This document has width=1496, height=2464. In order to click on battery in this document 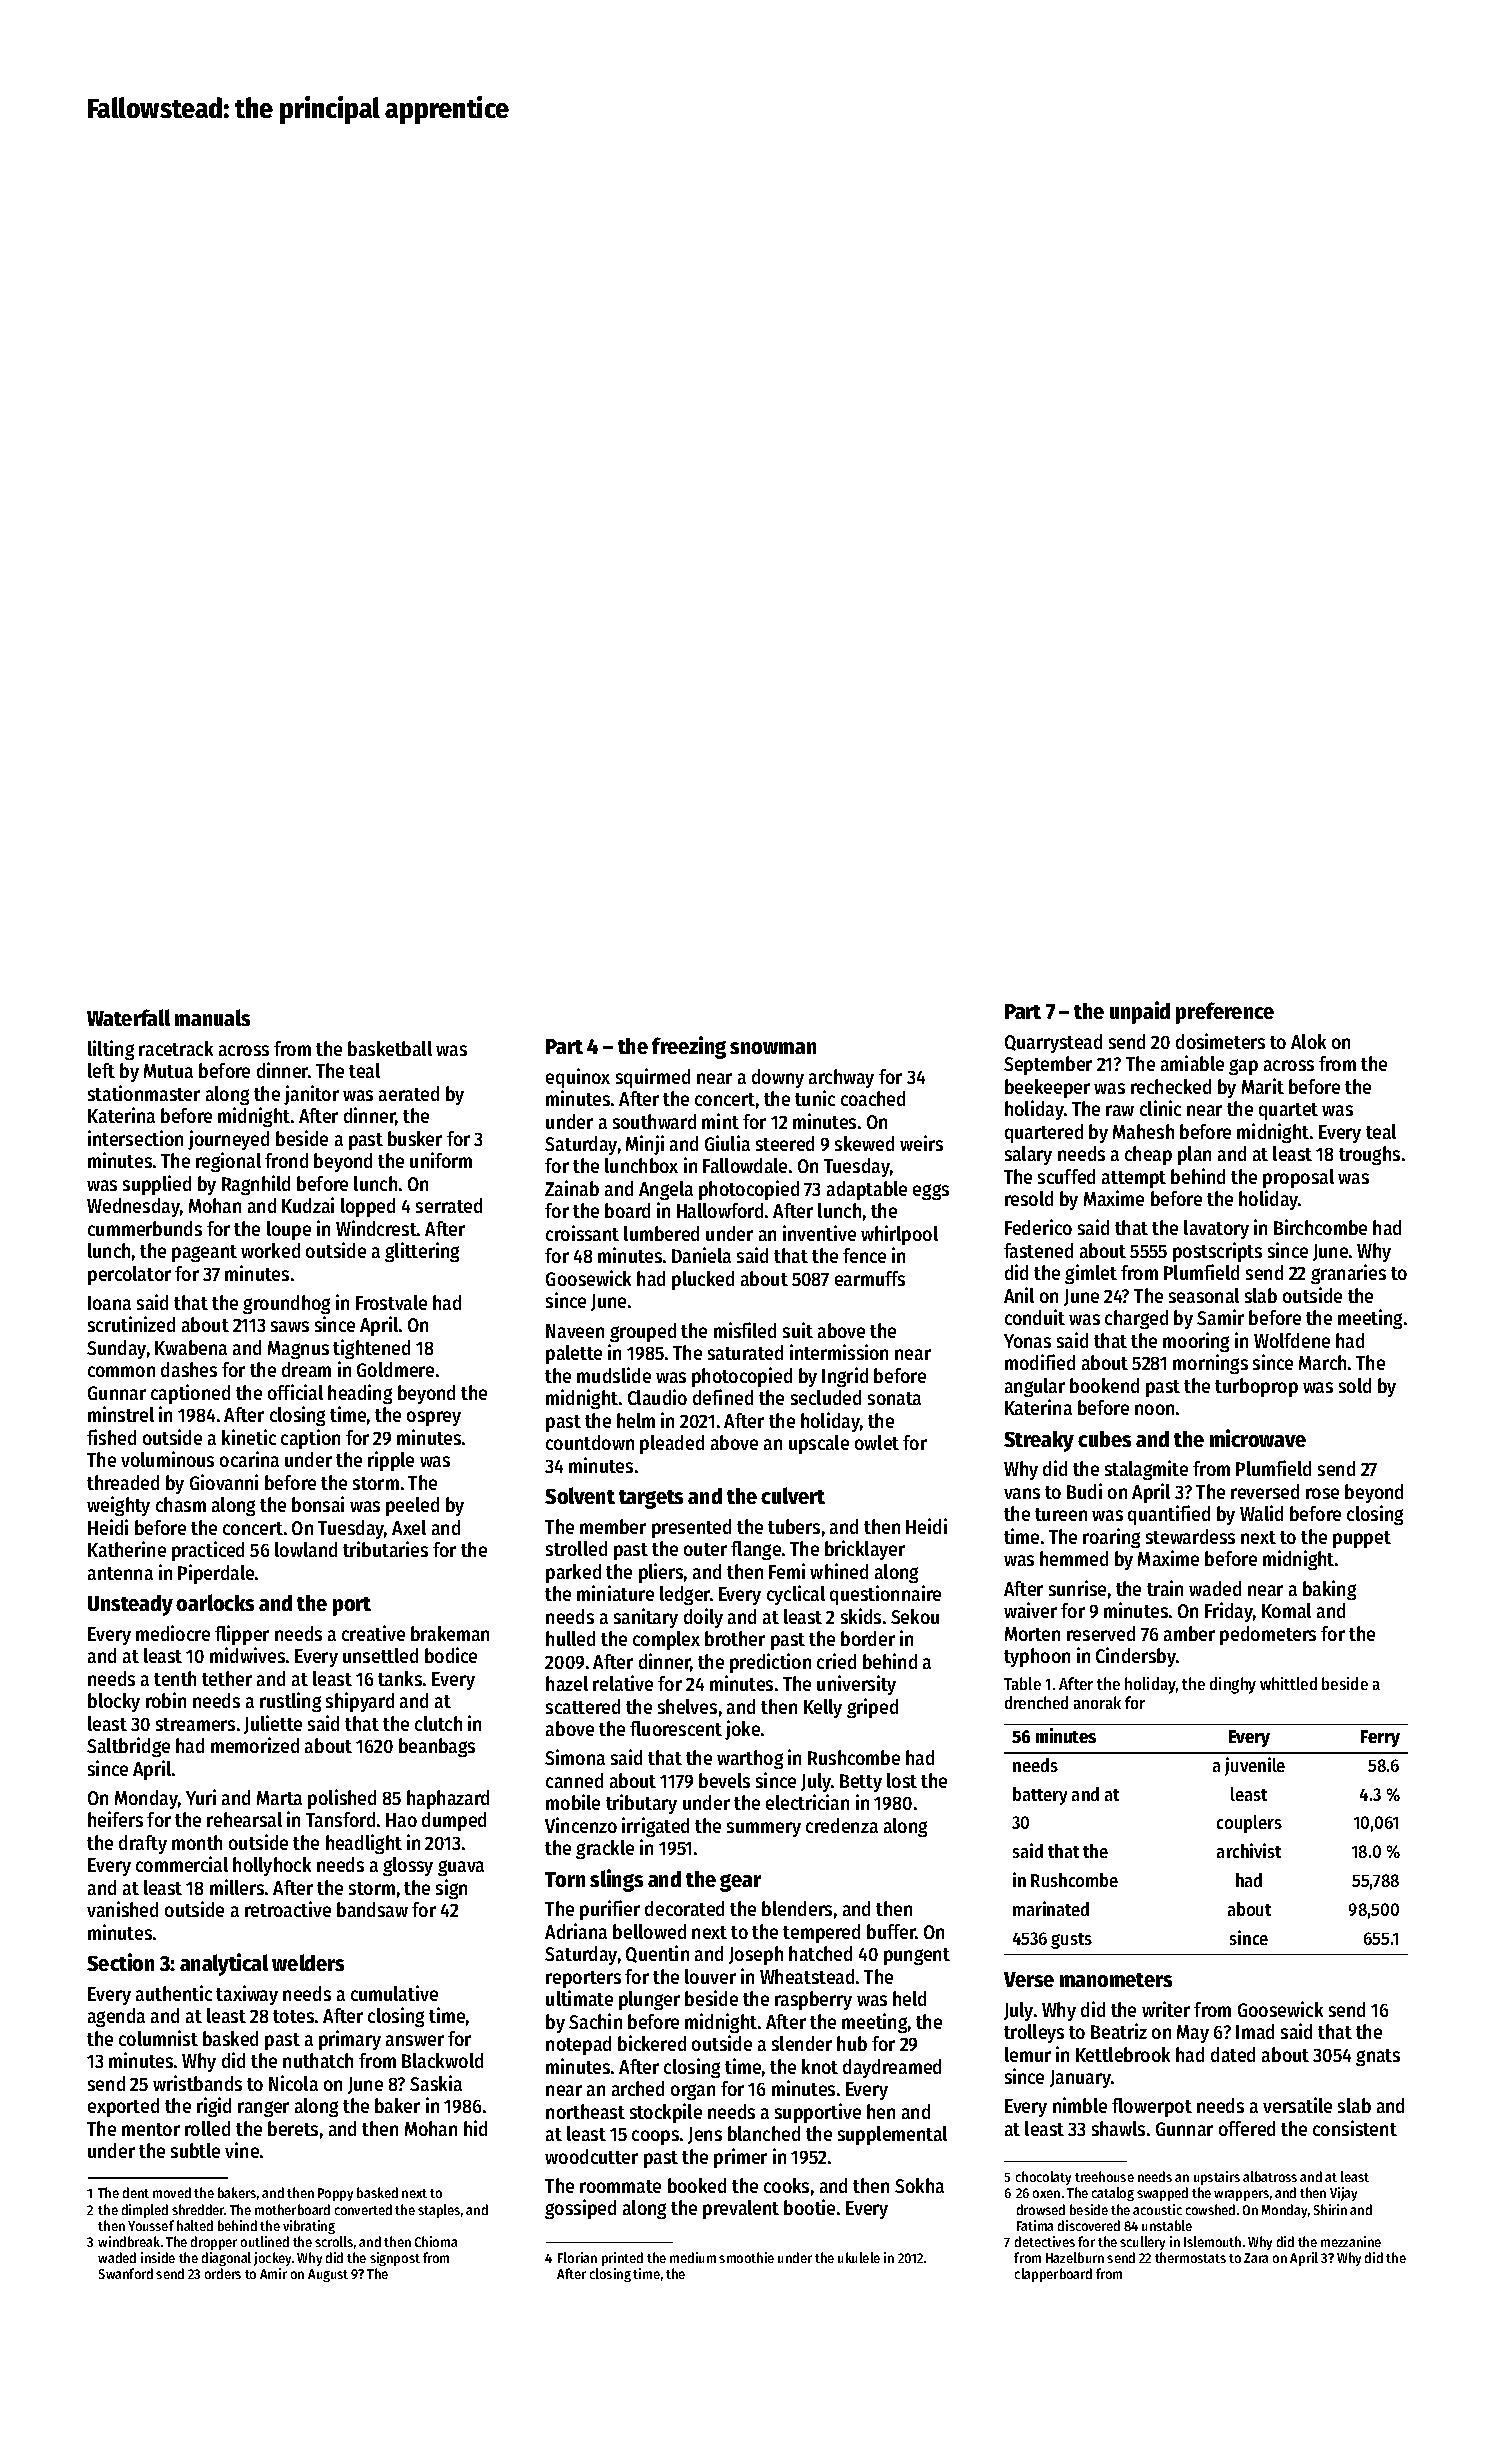, I will do `click(1040, 1796)`.
